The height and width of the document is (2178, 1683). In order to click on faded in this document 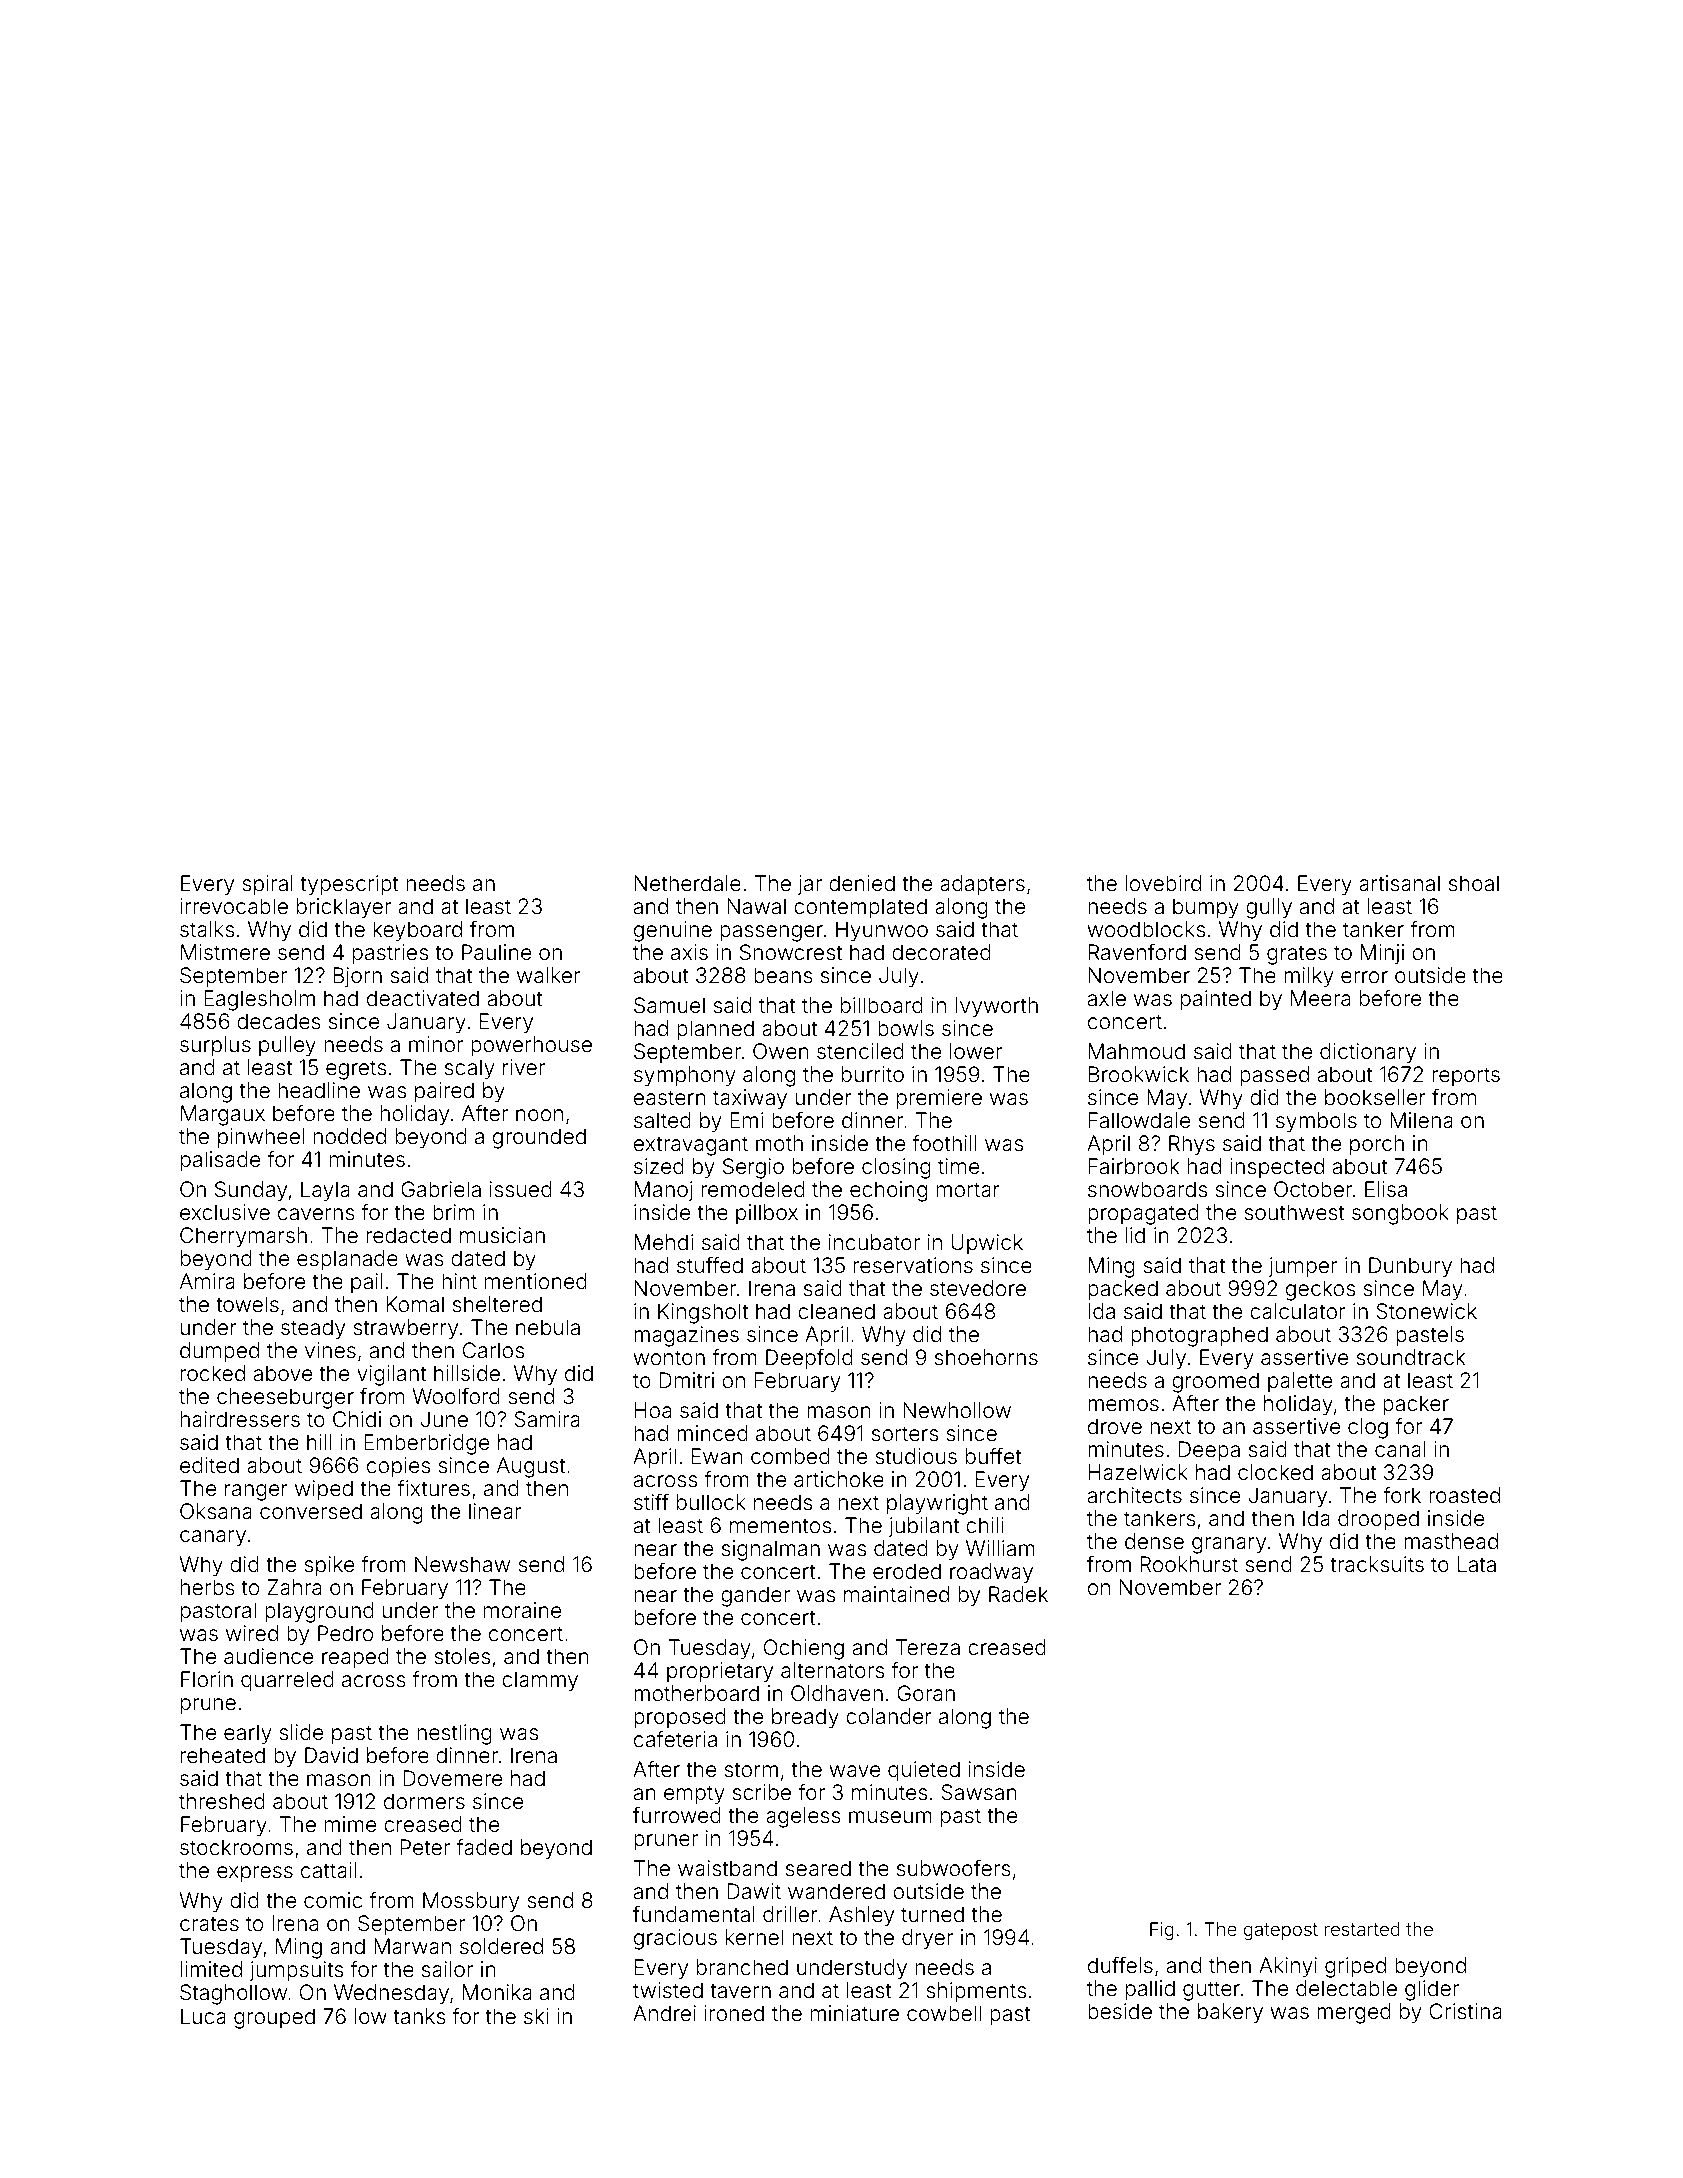, I will do `click(484, 1847)`.
